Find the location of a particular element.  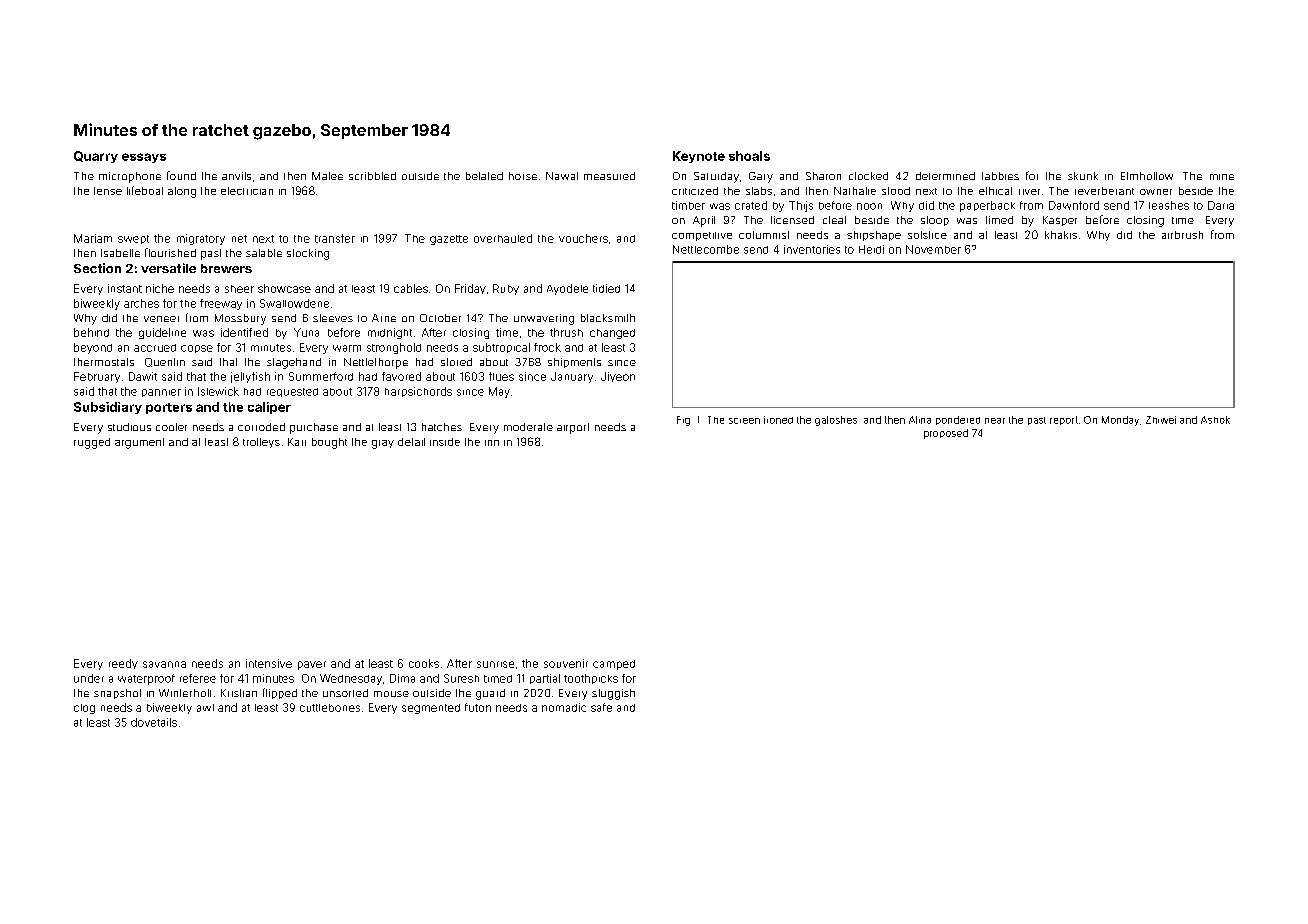

sluggish is located at coordinates (613, 694).
